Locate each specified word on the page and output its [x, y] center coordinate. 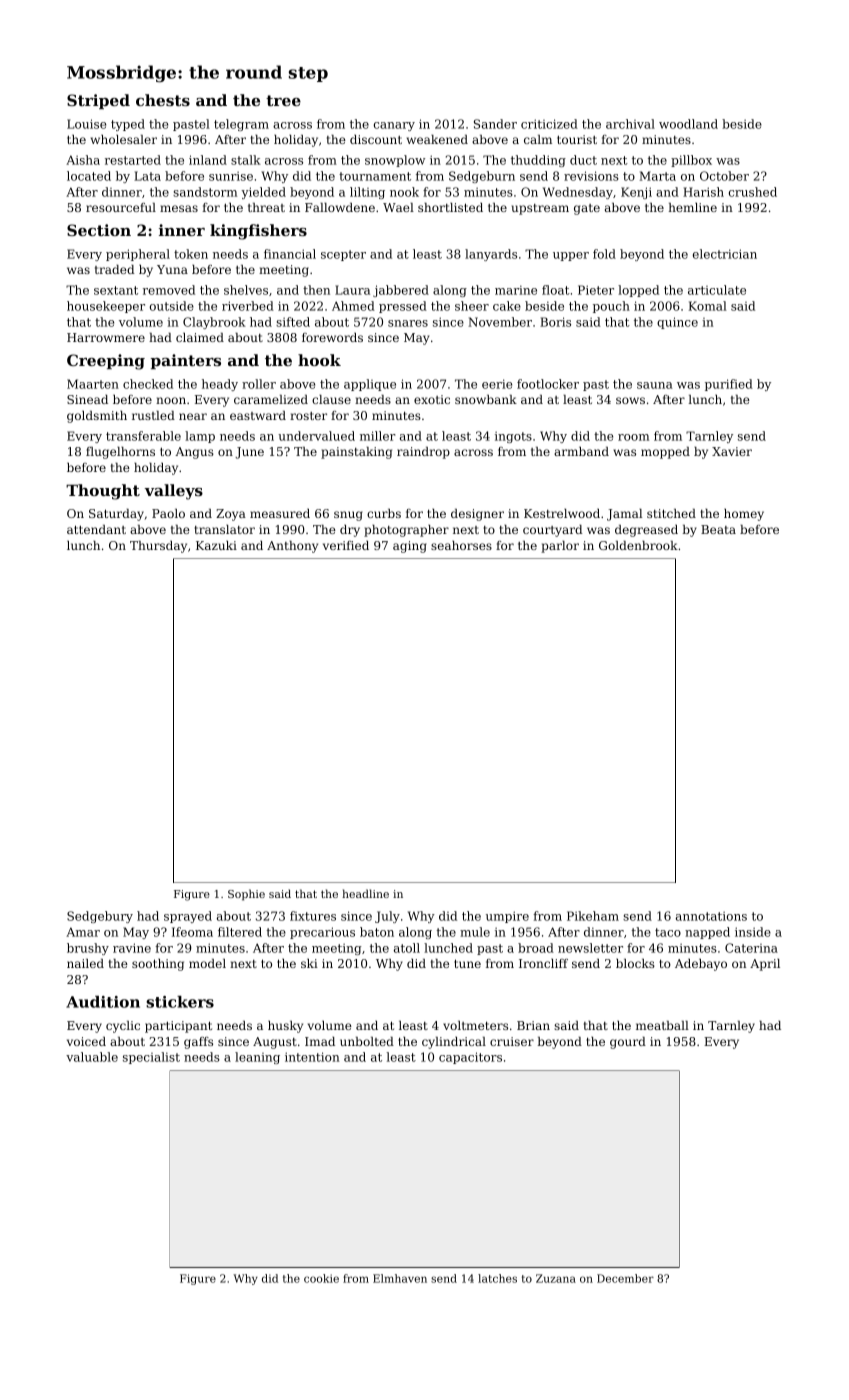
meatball [662, 1025]
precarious [322, 933]
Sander [495, 124]
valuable [92, 1057]
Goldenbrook [638, 545]
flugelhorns [120, 453]
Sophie [246, 895]
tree [283, 100]
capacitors [470, 1058]
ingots [513, 437]
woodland [688, 124]
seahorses [461, 545]
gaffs [198, 1043]
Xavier [732, 451]
